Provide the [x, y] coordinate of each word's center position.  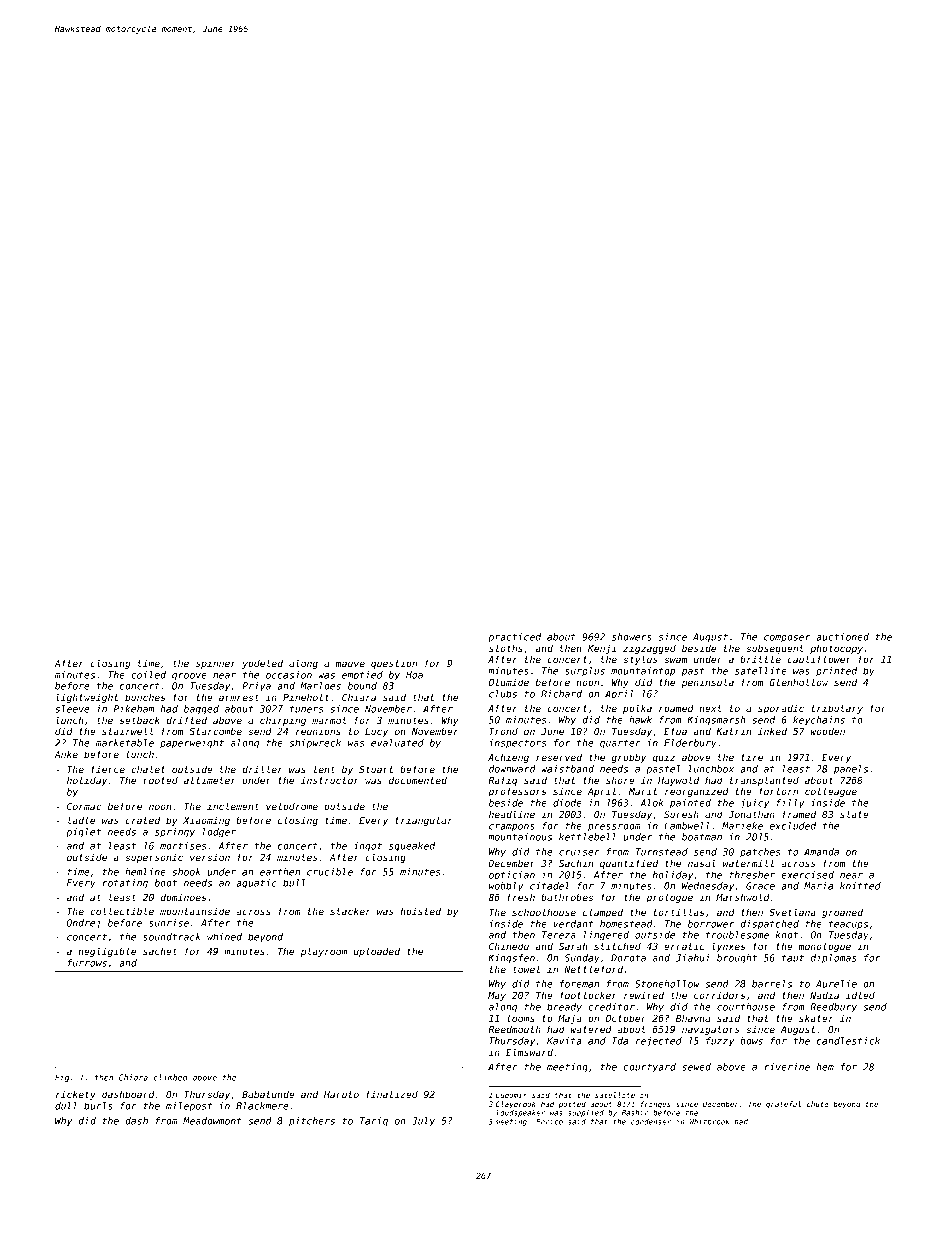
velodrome [292, 806]
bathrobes [567, 897]
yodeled [262, 664]
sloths [506, 648]
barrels [772, 984]
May [497, 996]
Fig [62, 1078]
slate [854, 814]
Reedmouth [514, 1029]
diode [567, 803]
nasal [702, 863]
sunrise [169, 923]
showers [632, 637]
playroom [323, 952]
